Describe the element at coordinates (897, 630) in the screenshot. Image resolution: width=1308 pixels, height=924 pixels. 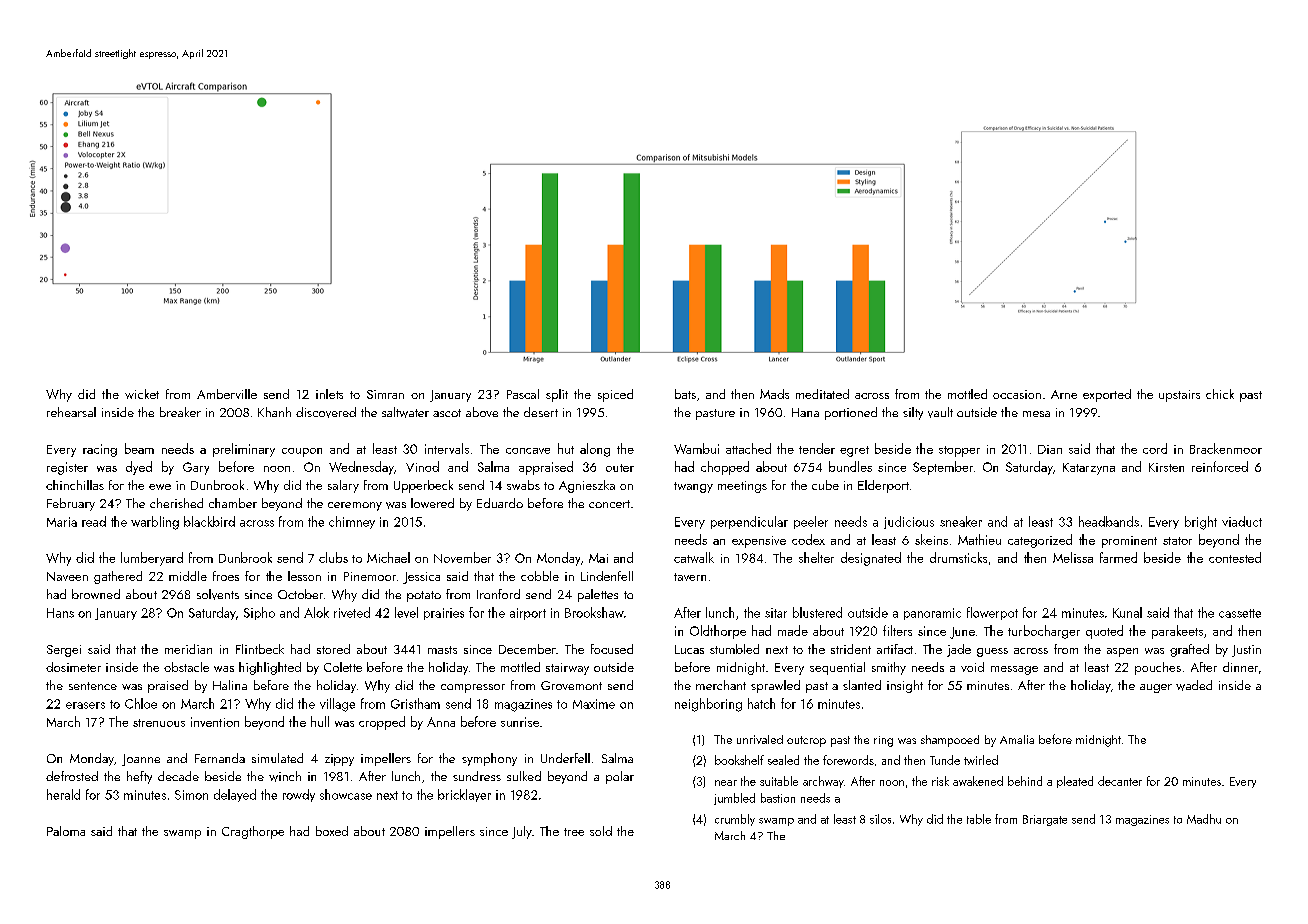
I see `filters` at that location.
